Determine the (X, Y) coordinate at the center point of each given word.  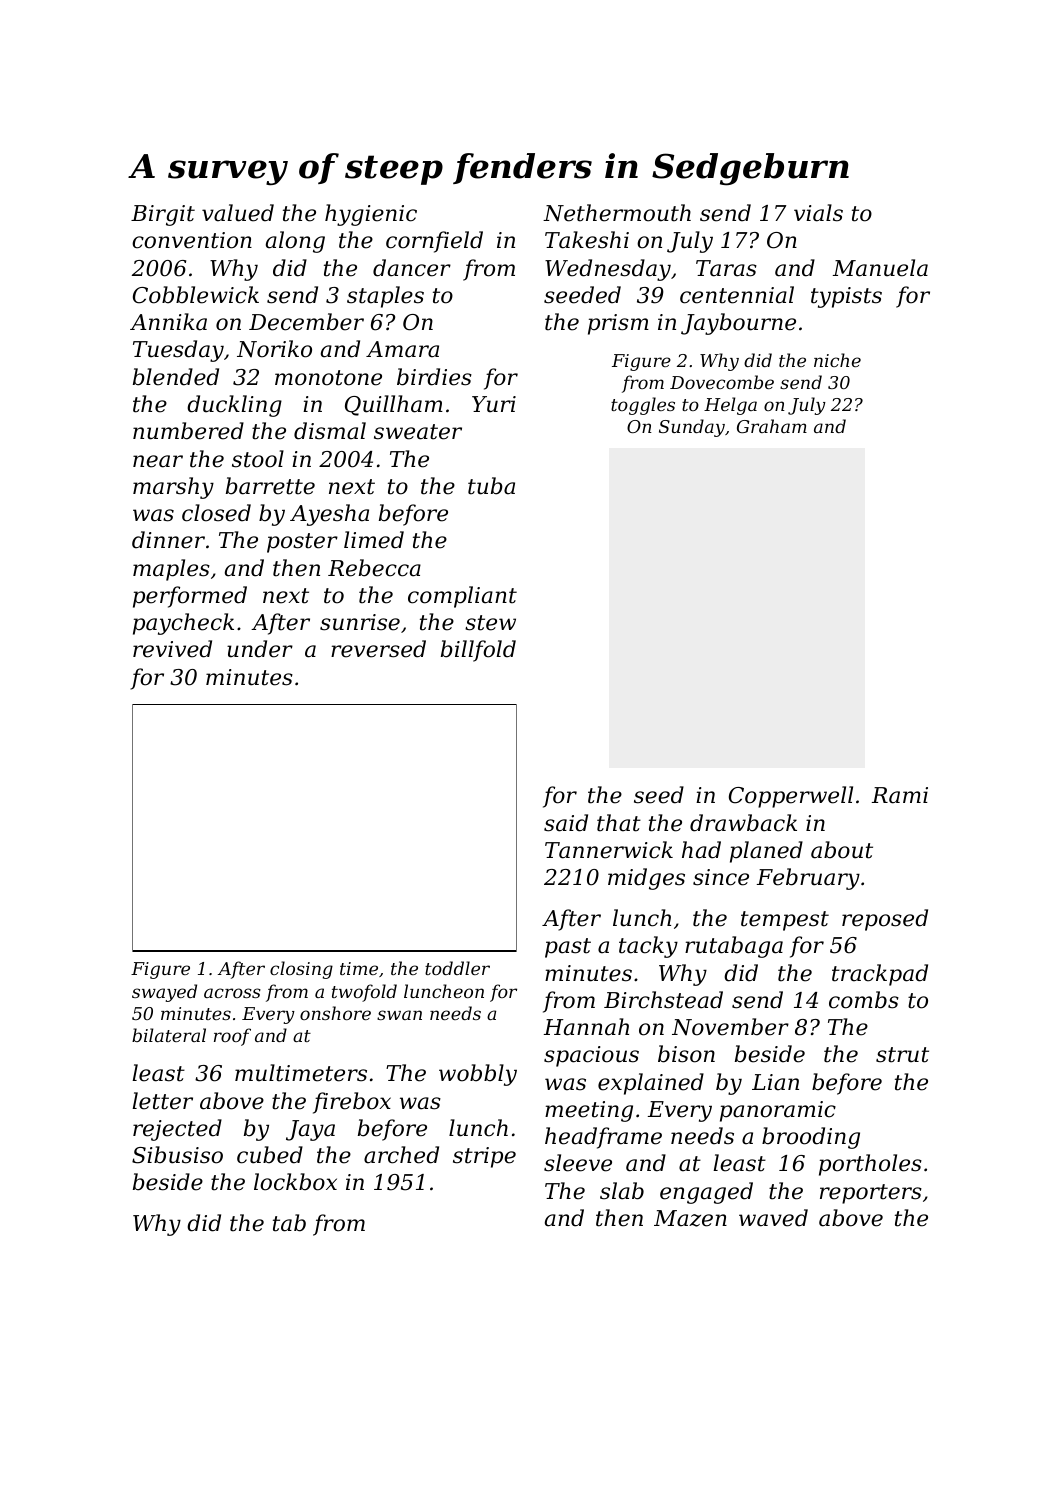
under (260, 649)
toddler (457, 968)
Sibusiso (177, 1155)
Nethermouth (617, 213)
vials (818, 213)
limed (374, 540)
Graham (772, 426)
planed (766, 852)
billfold (478, 651)
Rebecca (374, 568)
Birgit (163, 215)
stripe (484, 1157)
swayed (164, 993)
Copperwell (791, 797)
